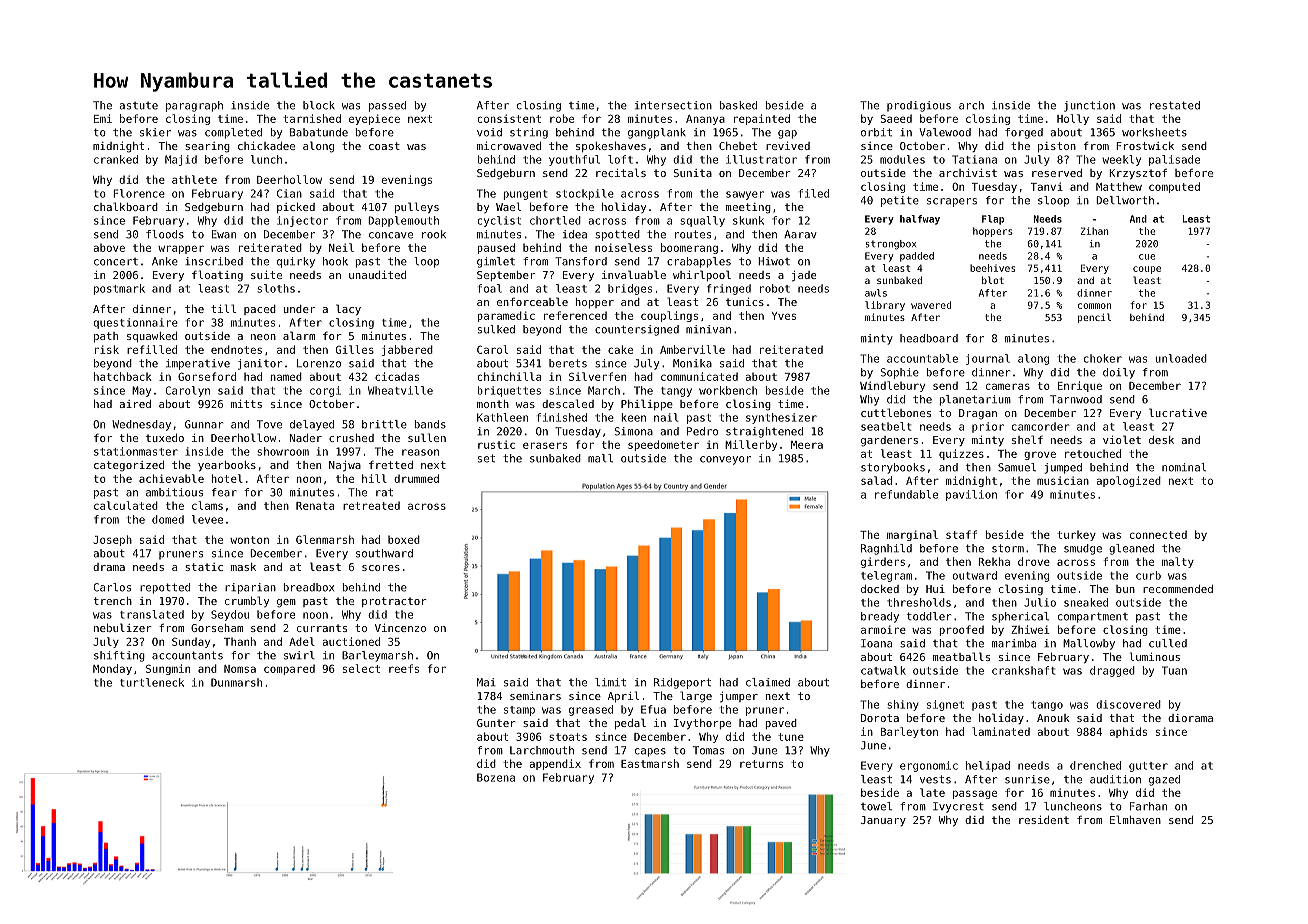 Image resolution: width=1308 pixels, height=924 pixels. I want to click on bready, so click(880, 617).
